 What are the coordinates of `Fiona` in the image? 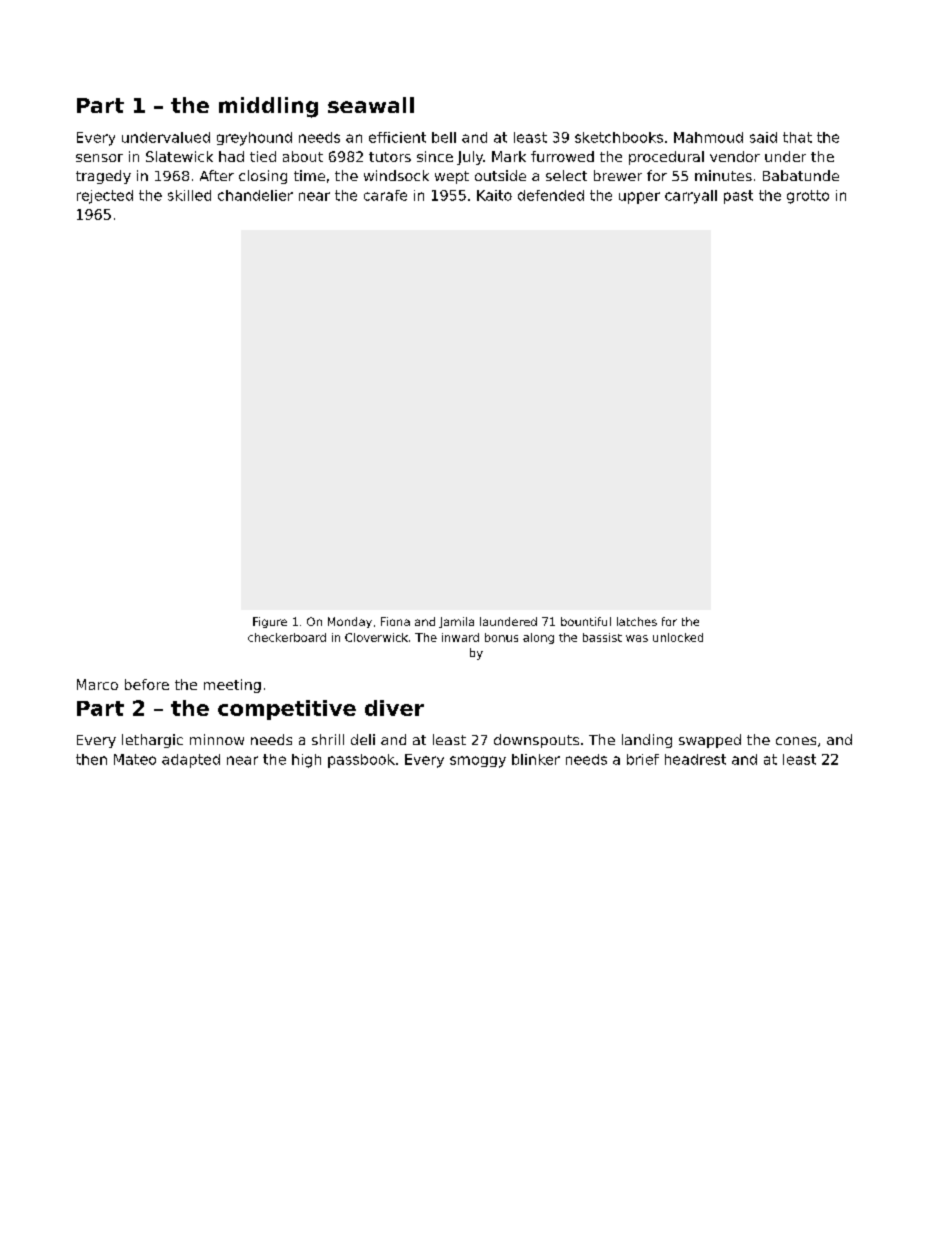 It's located at (395, 621).
